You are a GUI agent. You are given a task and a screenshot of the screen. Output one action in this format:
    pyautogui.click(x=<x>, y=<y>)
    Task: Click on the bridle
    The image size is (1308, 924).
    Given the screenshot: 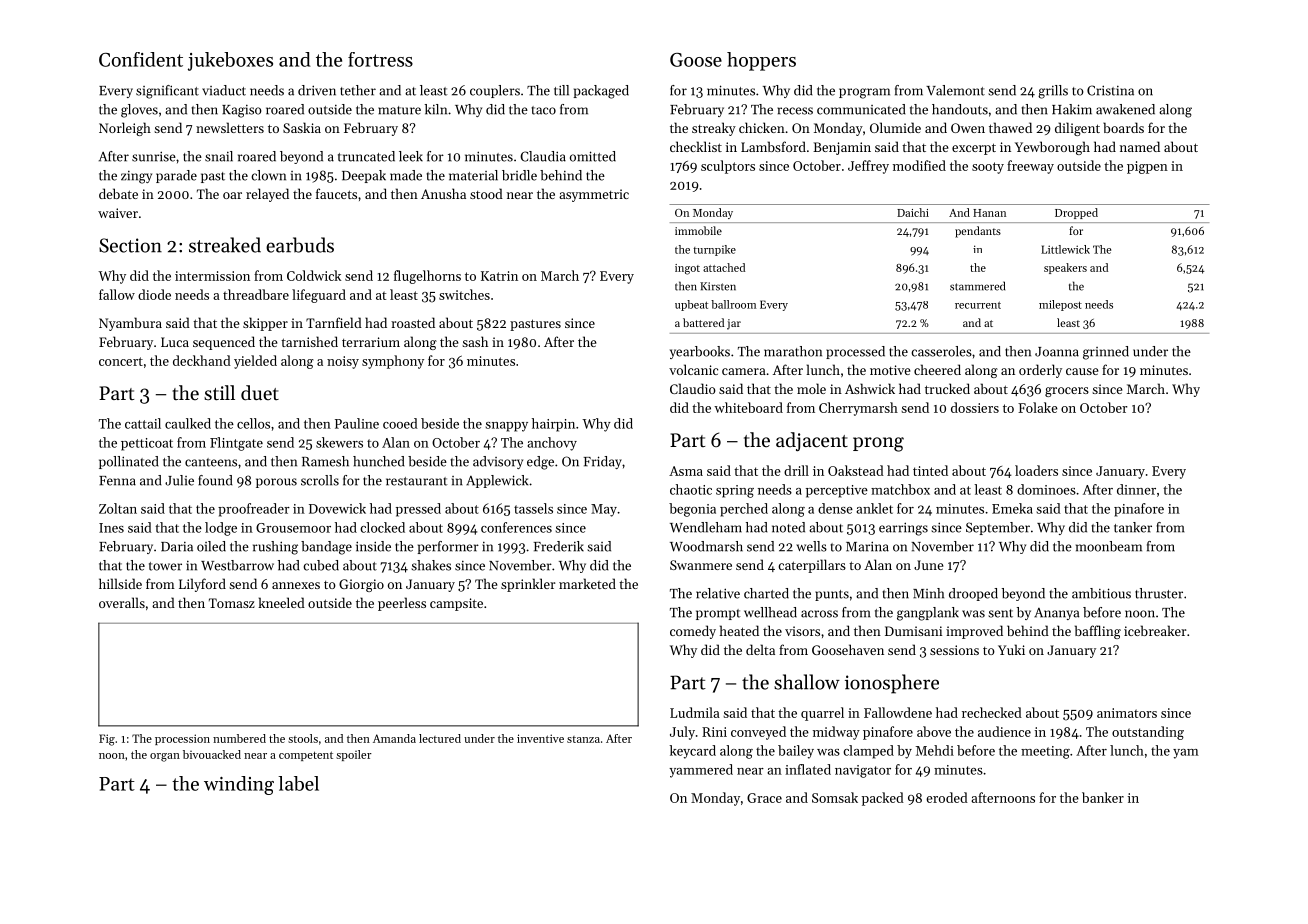 What is the action you would take?
    pyautogui.click(x=519, y=175)
